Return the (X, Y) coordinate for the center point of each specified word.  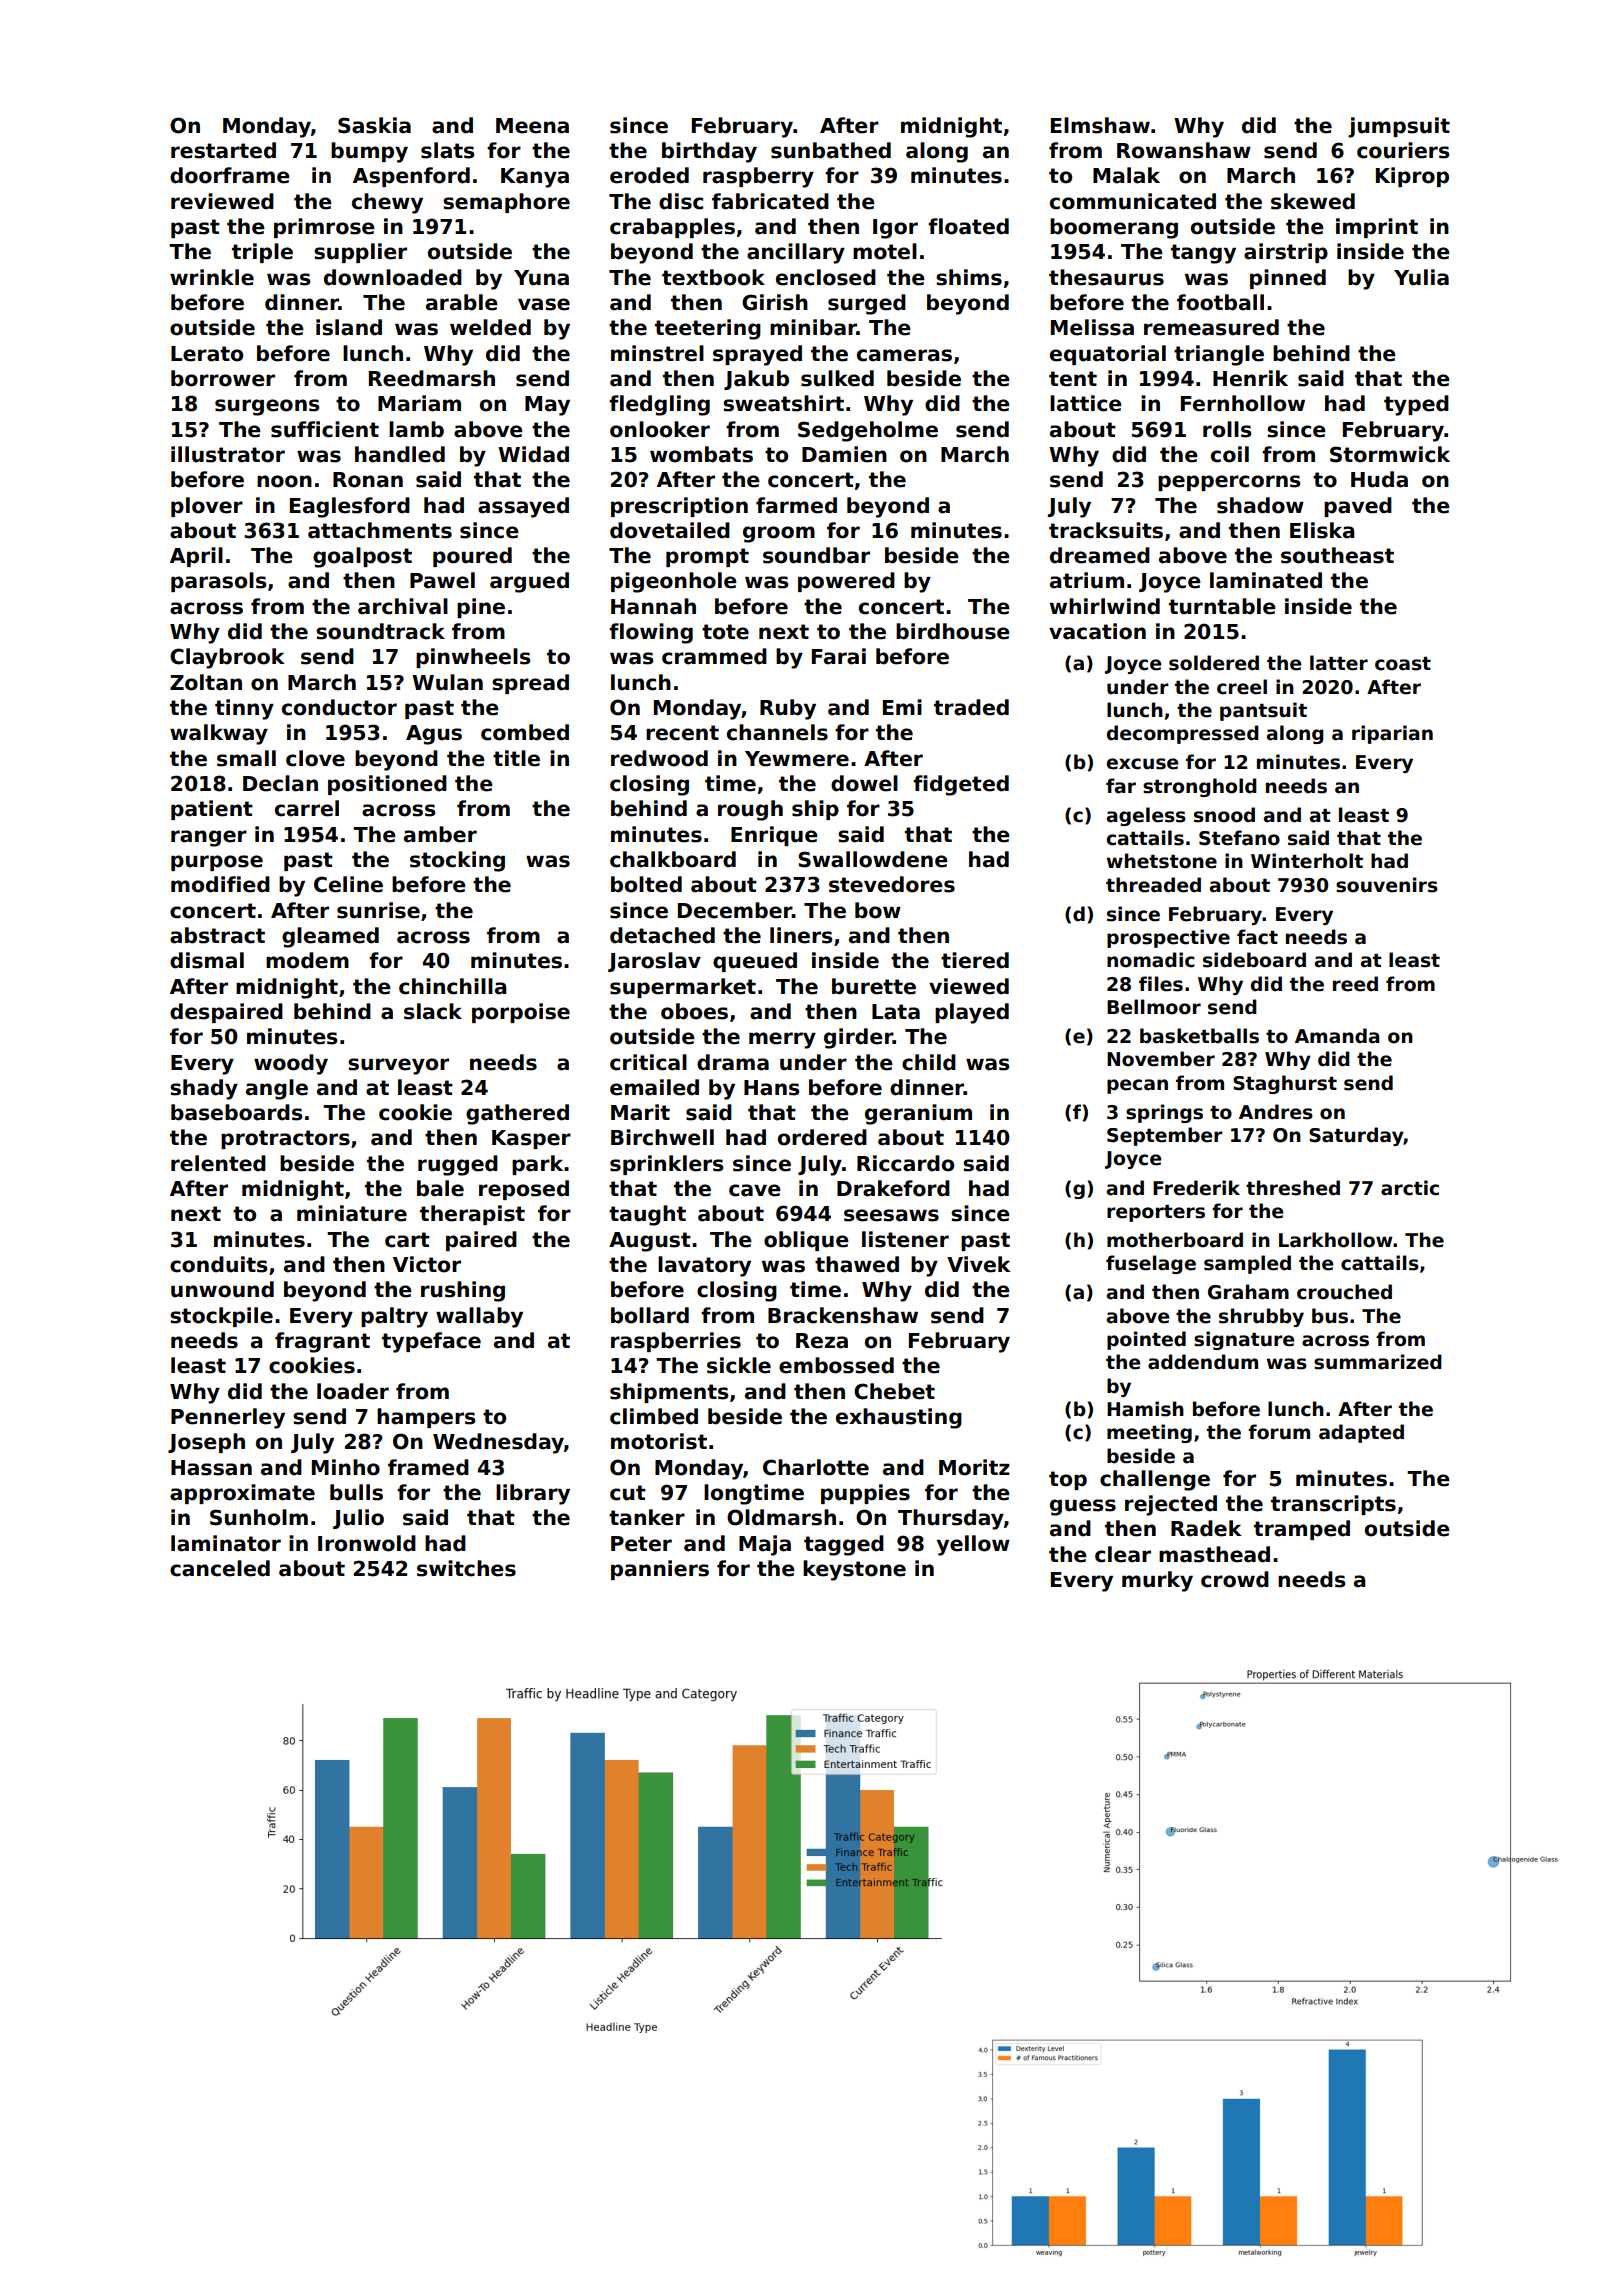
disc (681, 201)
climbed (654, 1416)
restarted (223, 150)
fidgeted (961, 785)
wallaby (479, 1317)
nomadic (1151, 960)
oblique (806, 1241)
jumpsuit (1399, 127)
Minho (346, 1467)
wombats (701, 454)
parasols (219, 582)
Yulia (1421, 277)
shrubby (1261, 1317)
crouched (1344, 1292)
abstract (217, 935)
